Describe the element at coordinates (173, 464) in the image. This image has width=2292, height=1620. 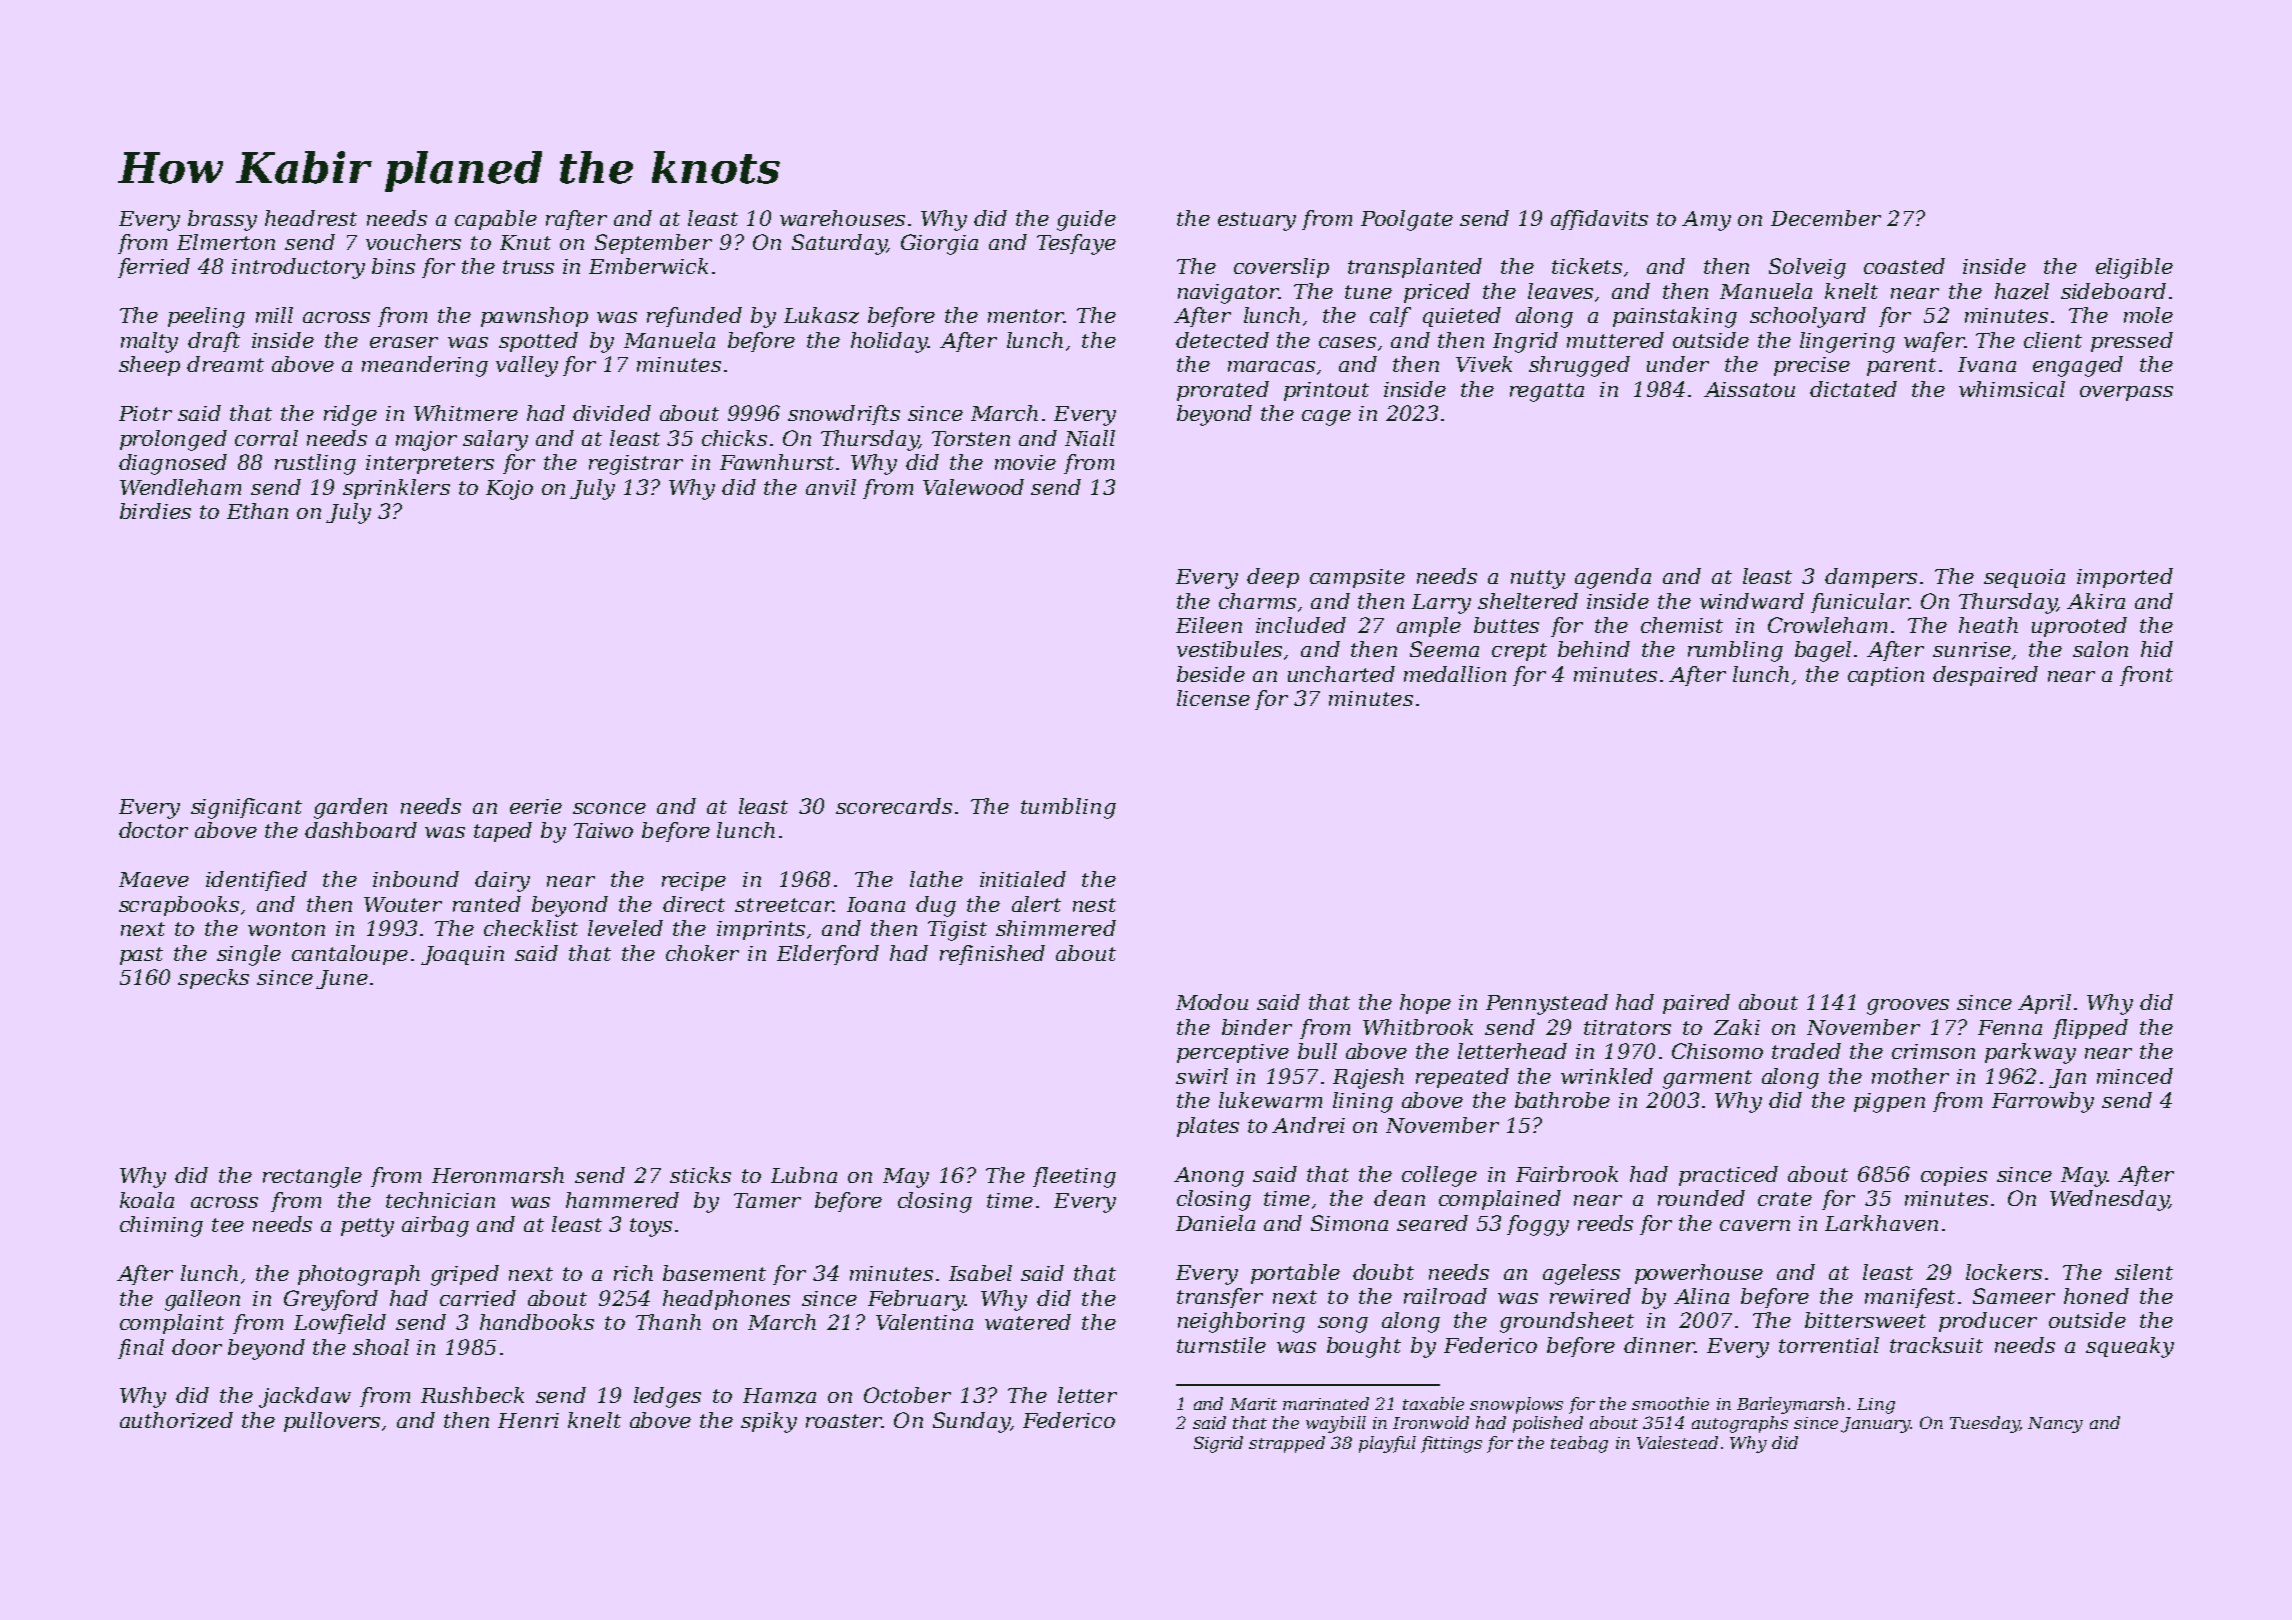
I see `diagnosed` at that location.
